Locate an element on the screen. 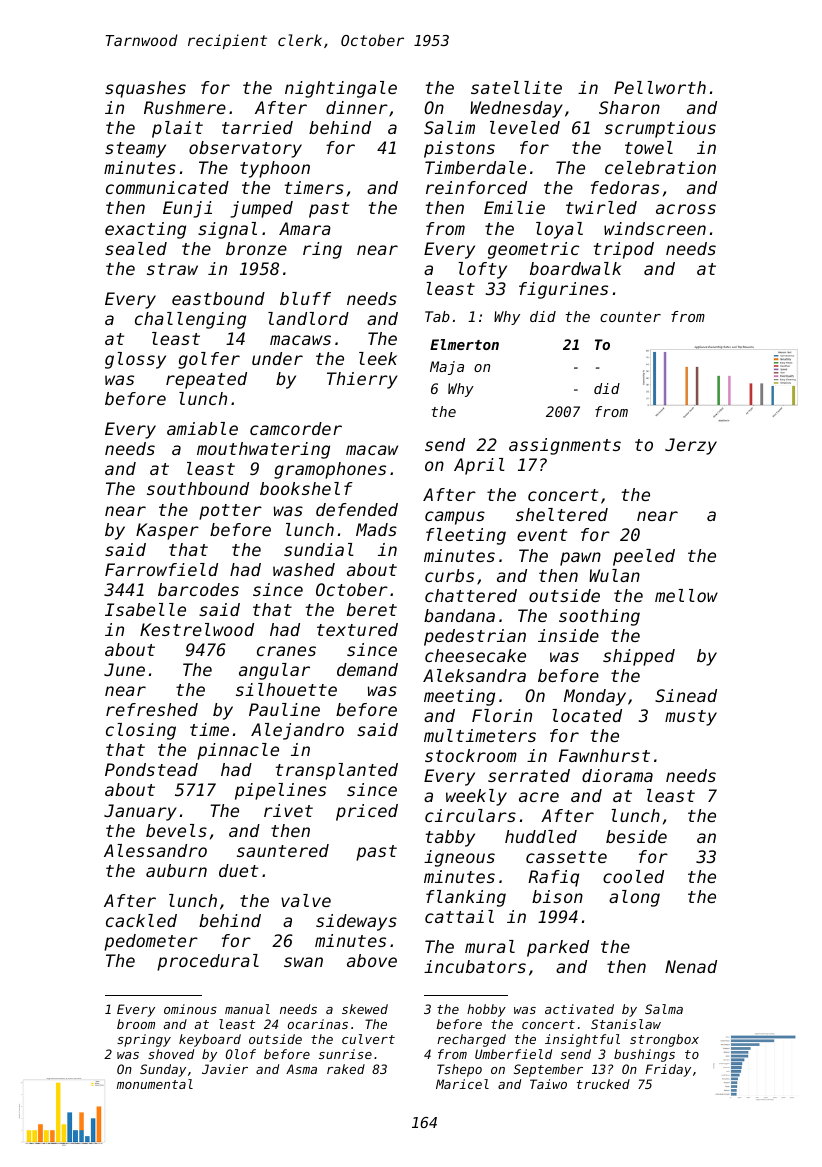  musty is located at coordinates (691, 718).
